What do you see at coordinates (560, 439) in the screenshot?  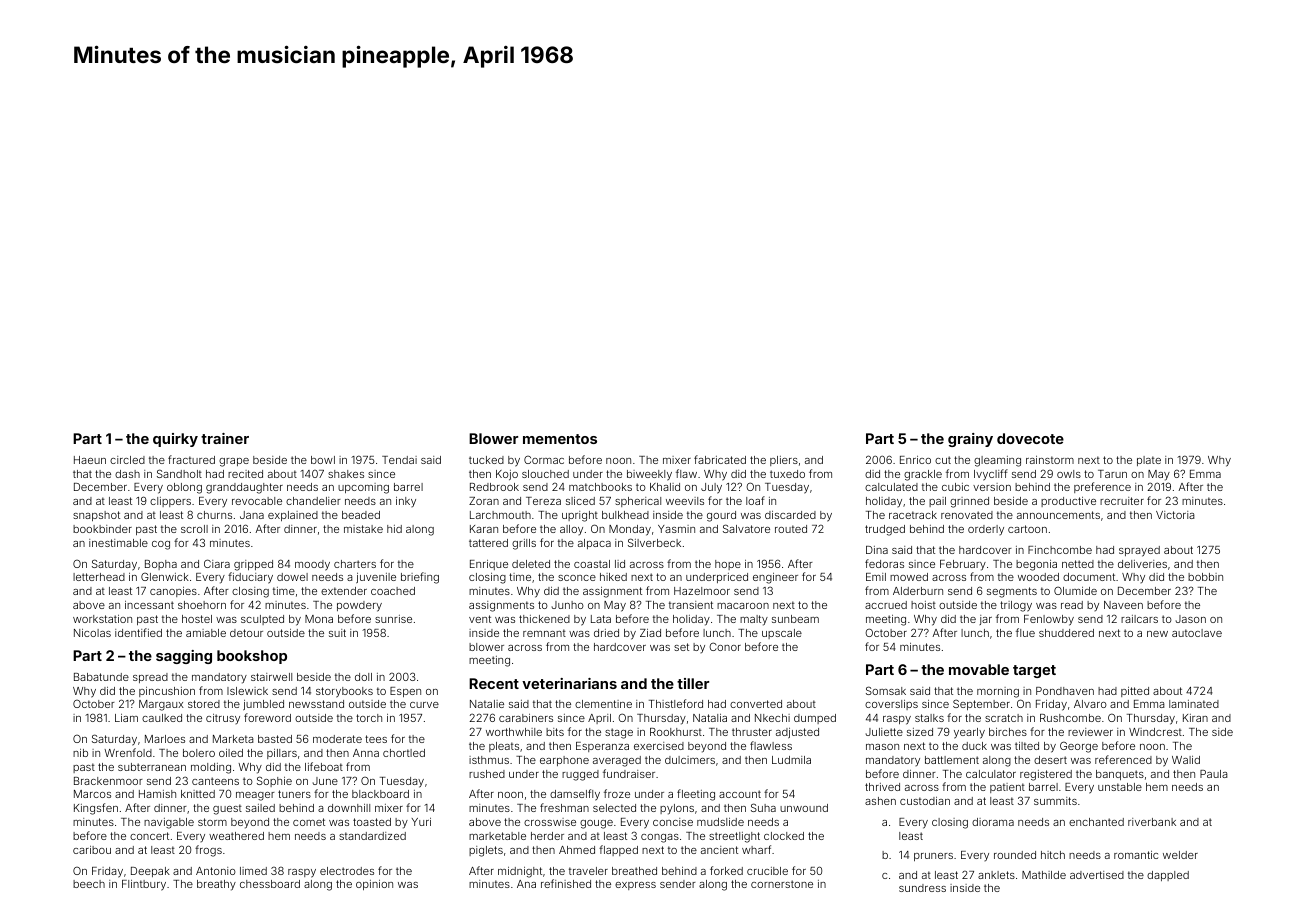 I see `mementos` at bounding box center [560, 439].
